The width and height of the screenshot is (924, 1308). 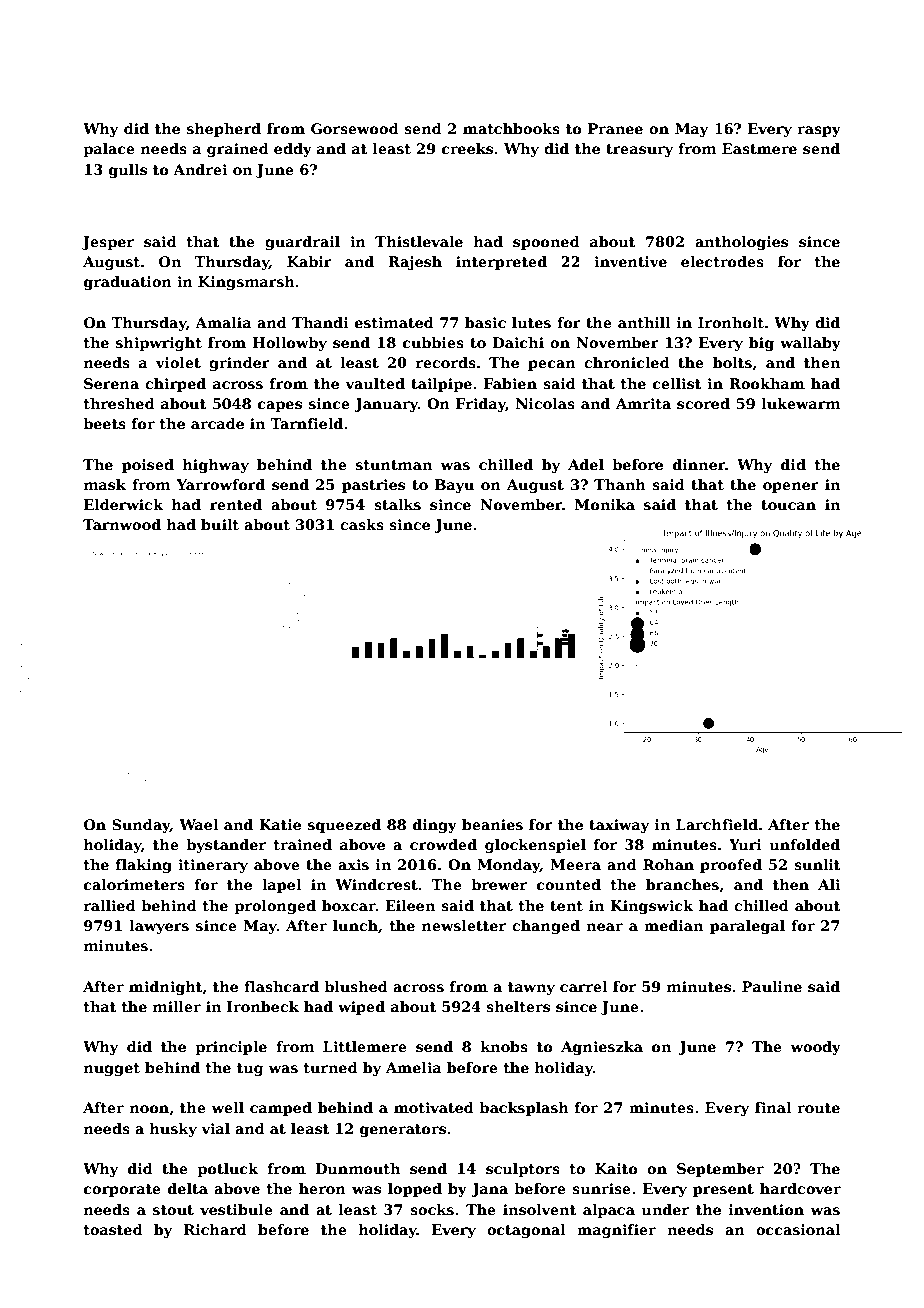 What do you see at coordinates (122, 524) in the screenshot?
I see `Tarnwood` at bounding box center [122, 524].
